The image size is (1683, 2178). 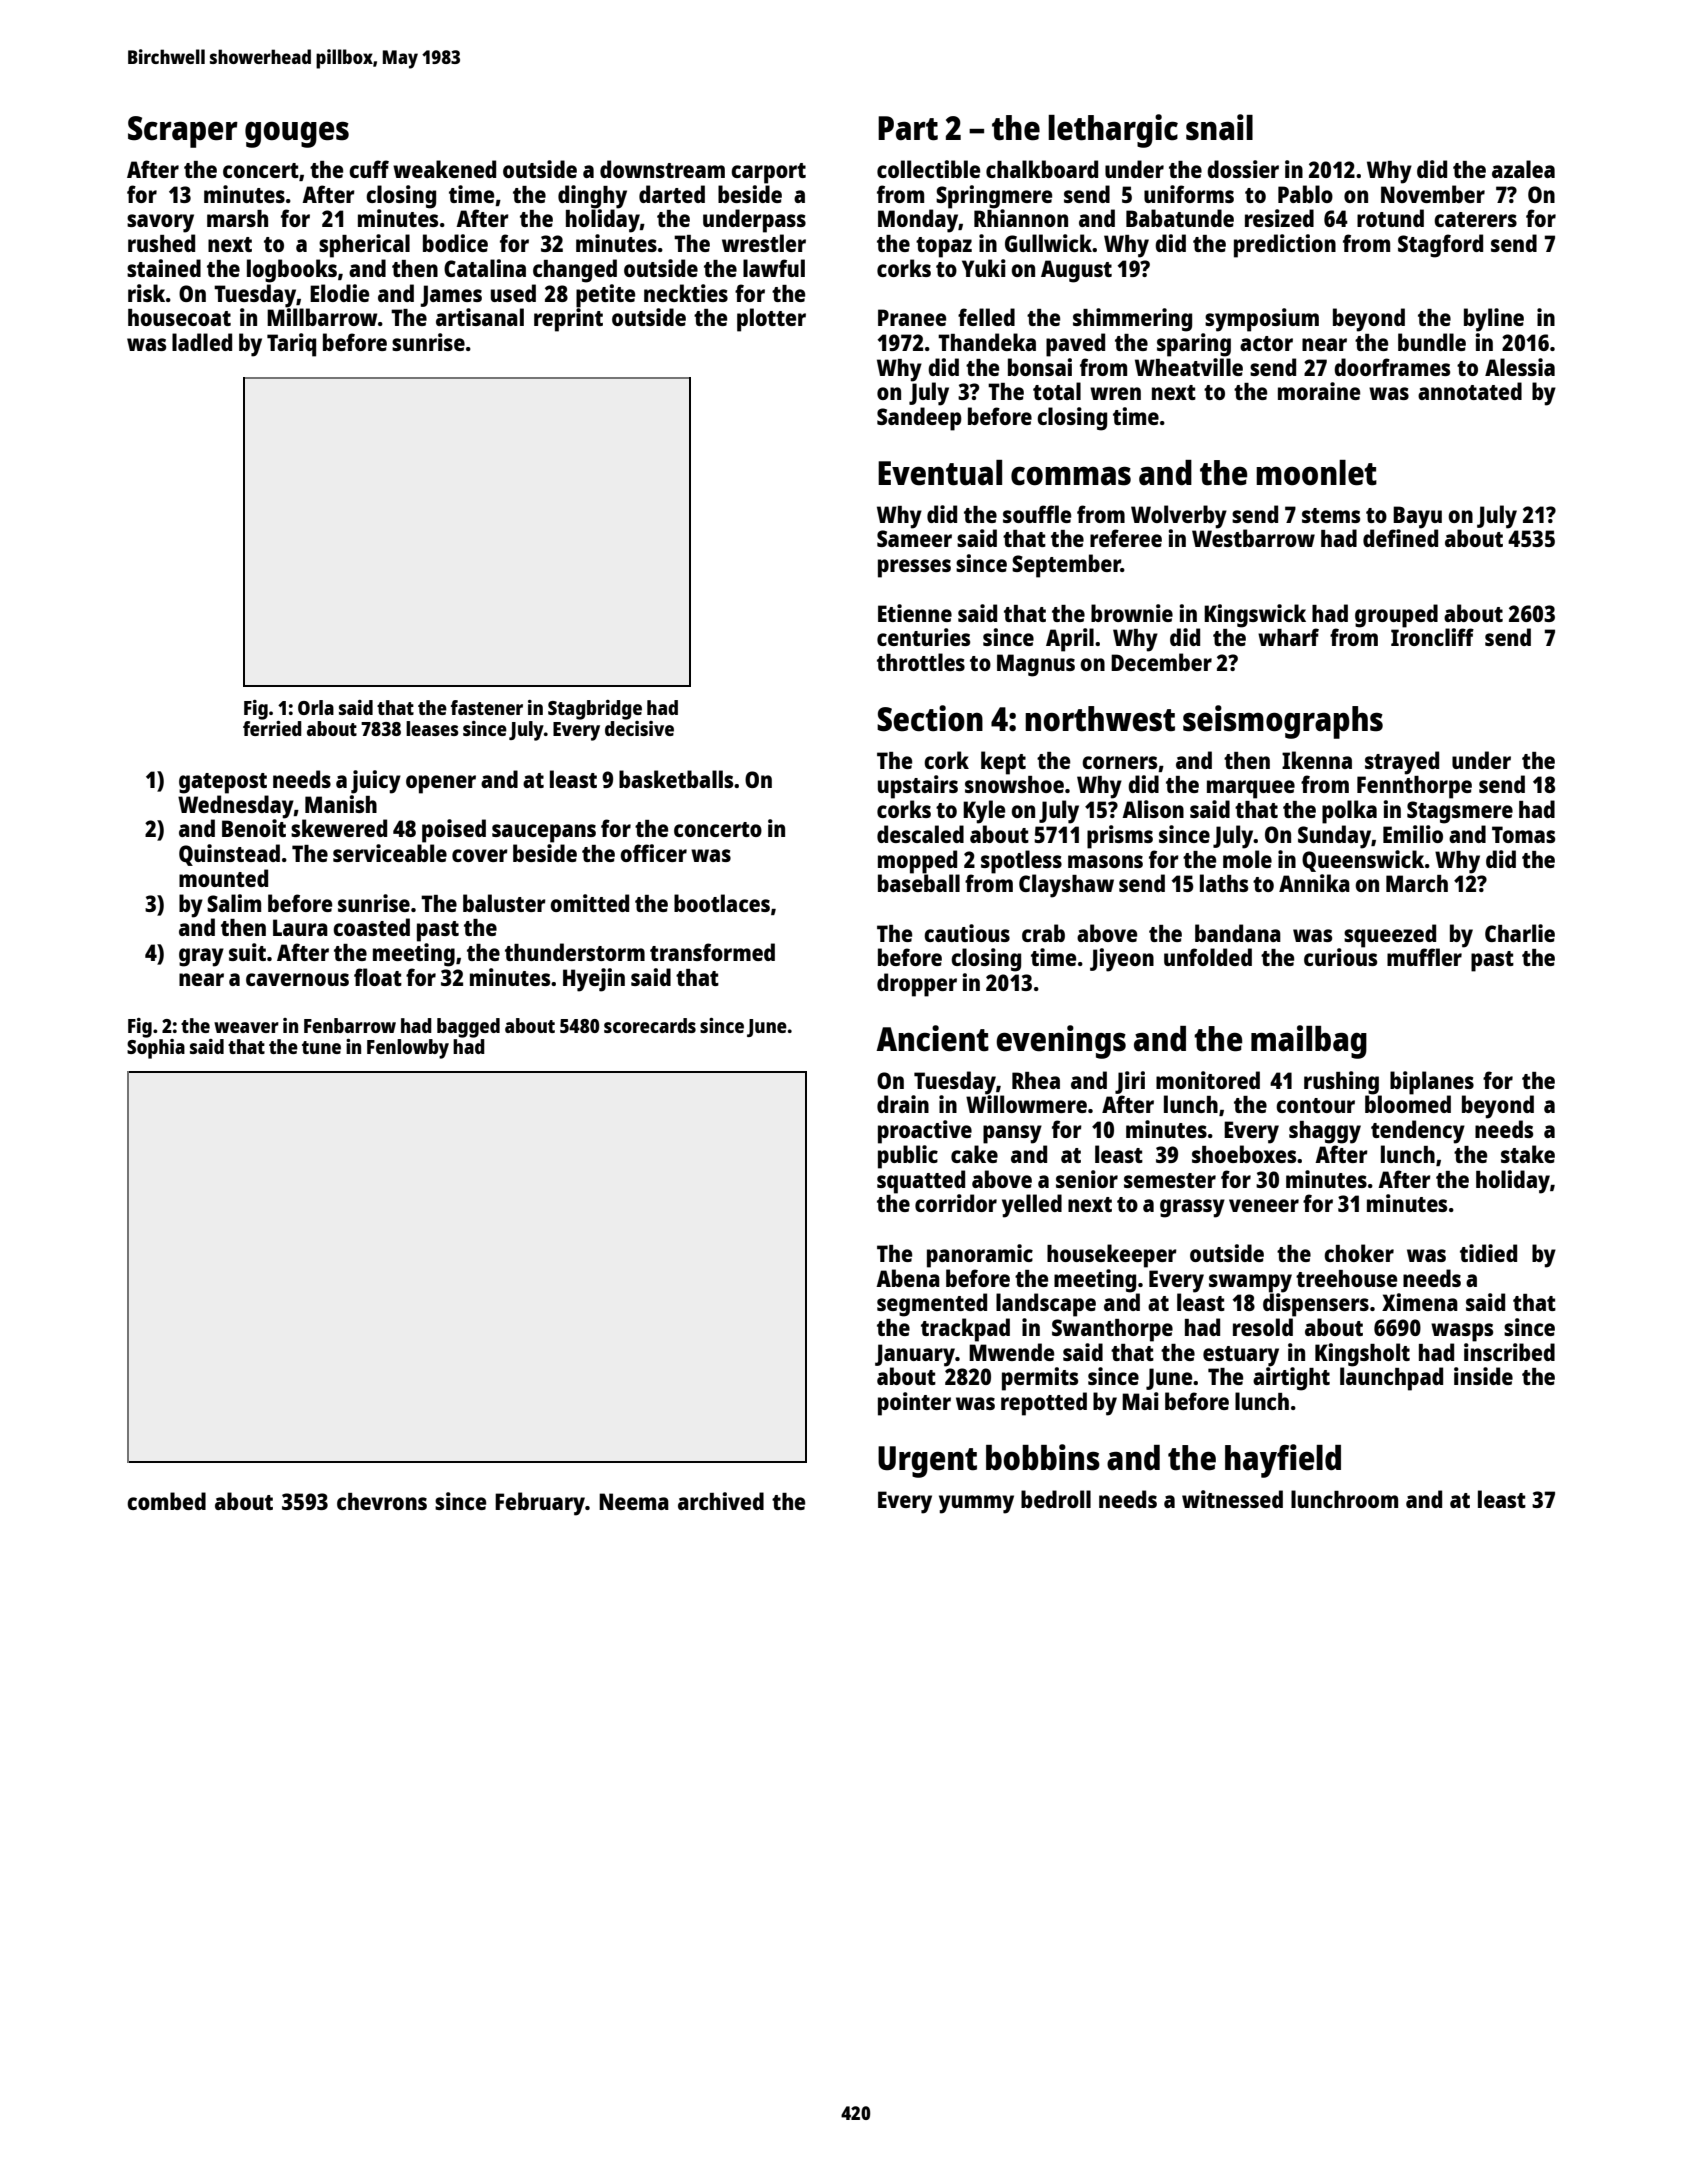 What do you see at coordinates (1523, 169) in the image?
I see `azalea` at bounding box center [1523, 169].
